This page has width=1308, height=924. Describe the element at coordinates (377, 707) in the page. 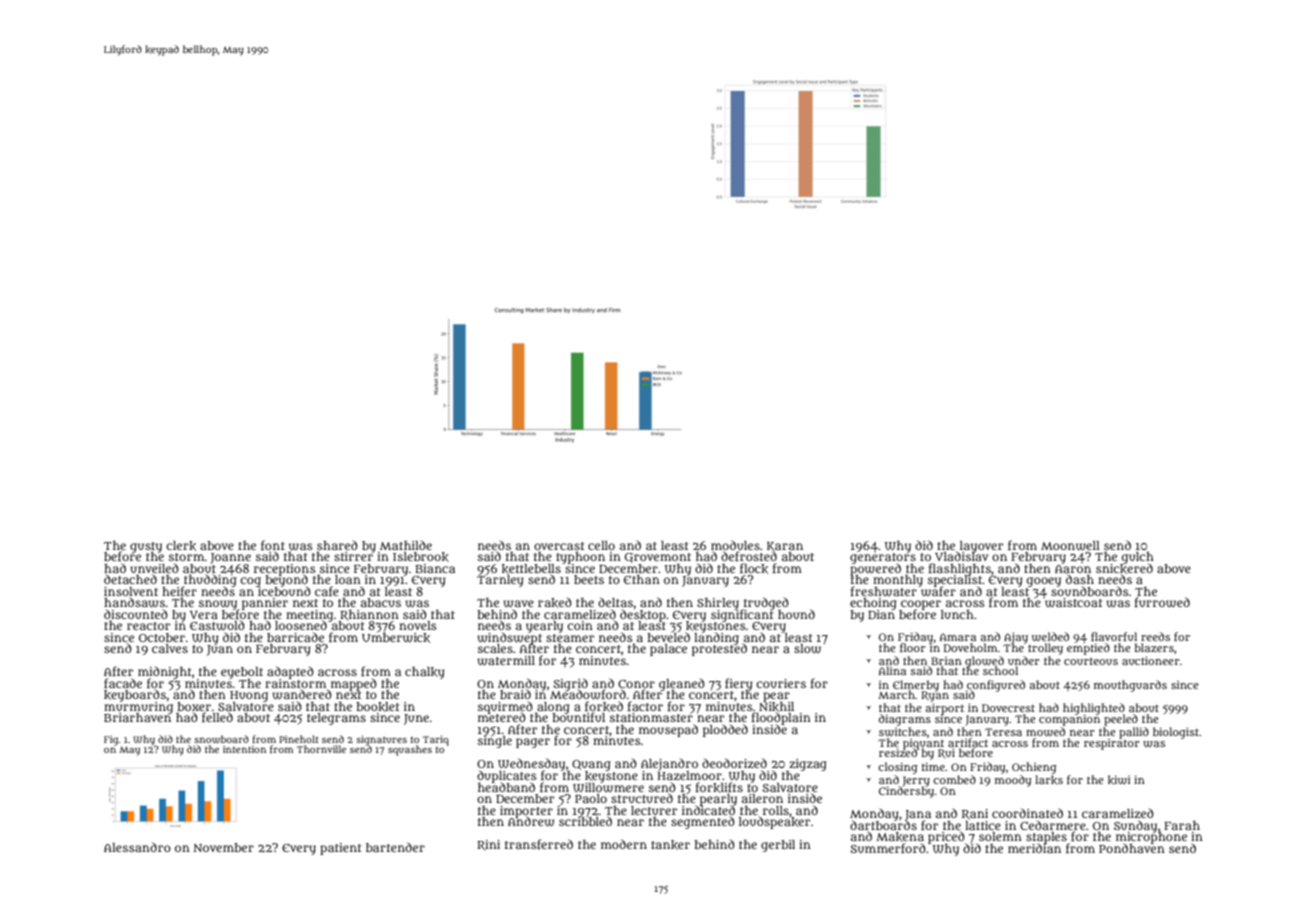

I see `booklet` at that location.
